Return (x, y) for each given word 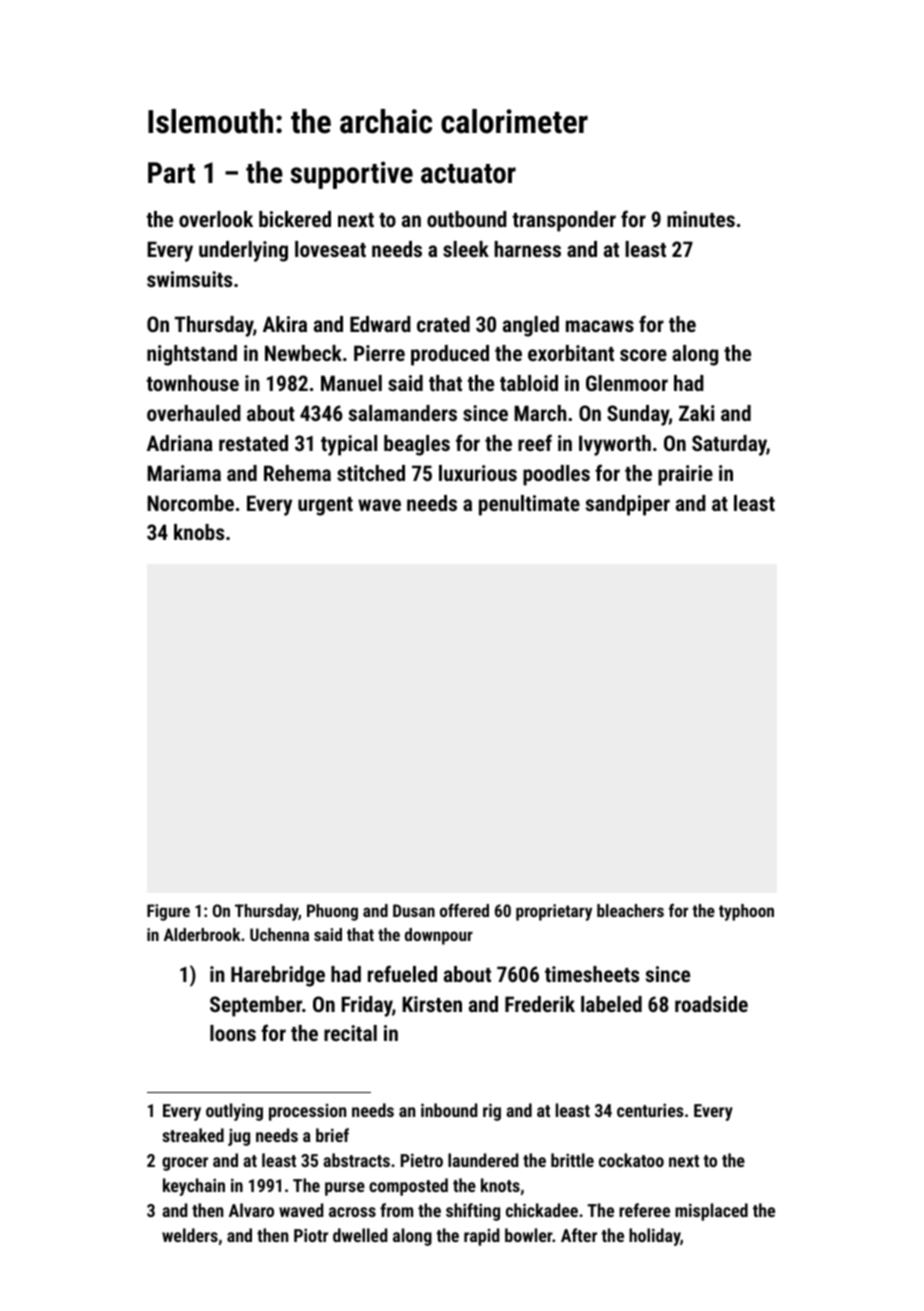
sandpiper (628, 505)
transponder (564, 221)
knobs (199, 532)
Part (171, 173)
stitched (371, 473)
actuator (468, 174)
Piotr (311, 1235)
